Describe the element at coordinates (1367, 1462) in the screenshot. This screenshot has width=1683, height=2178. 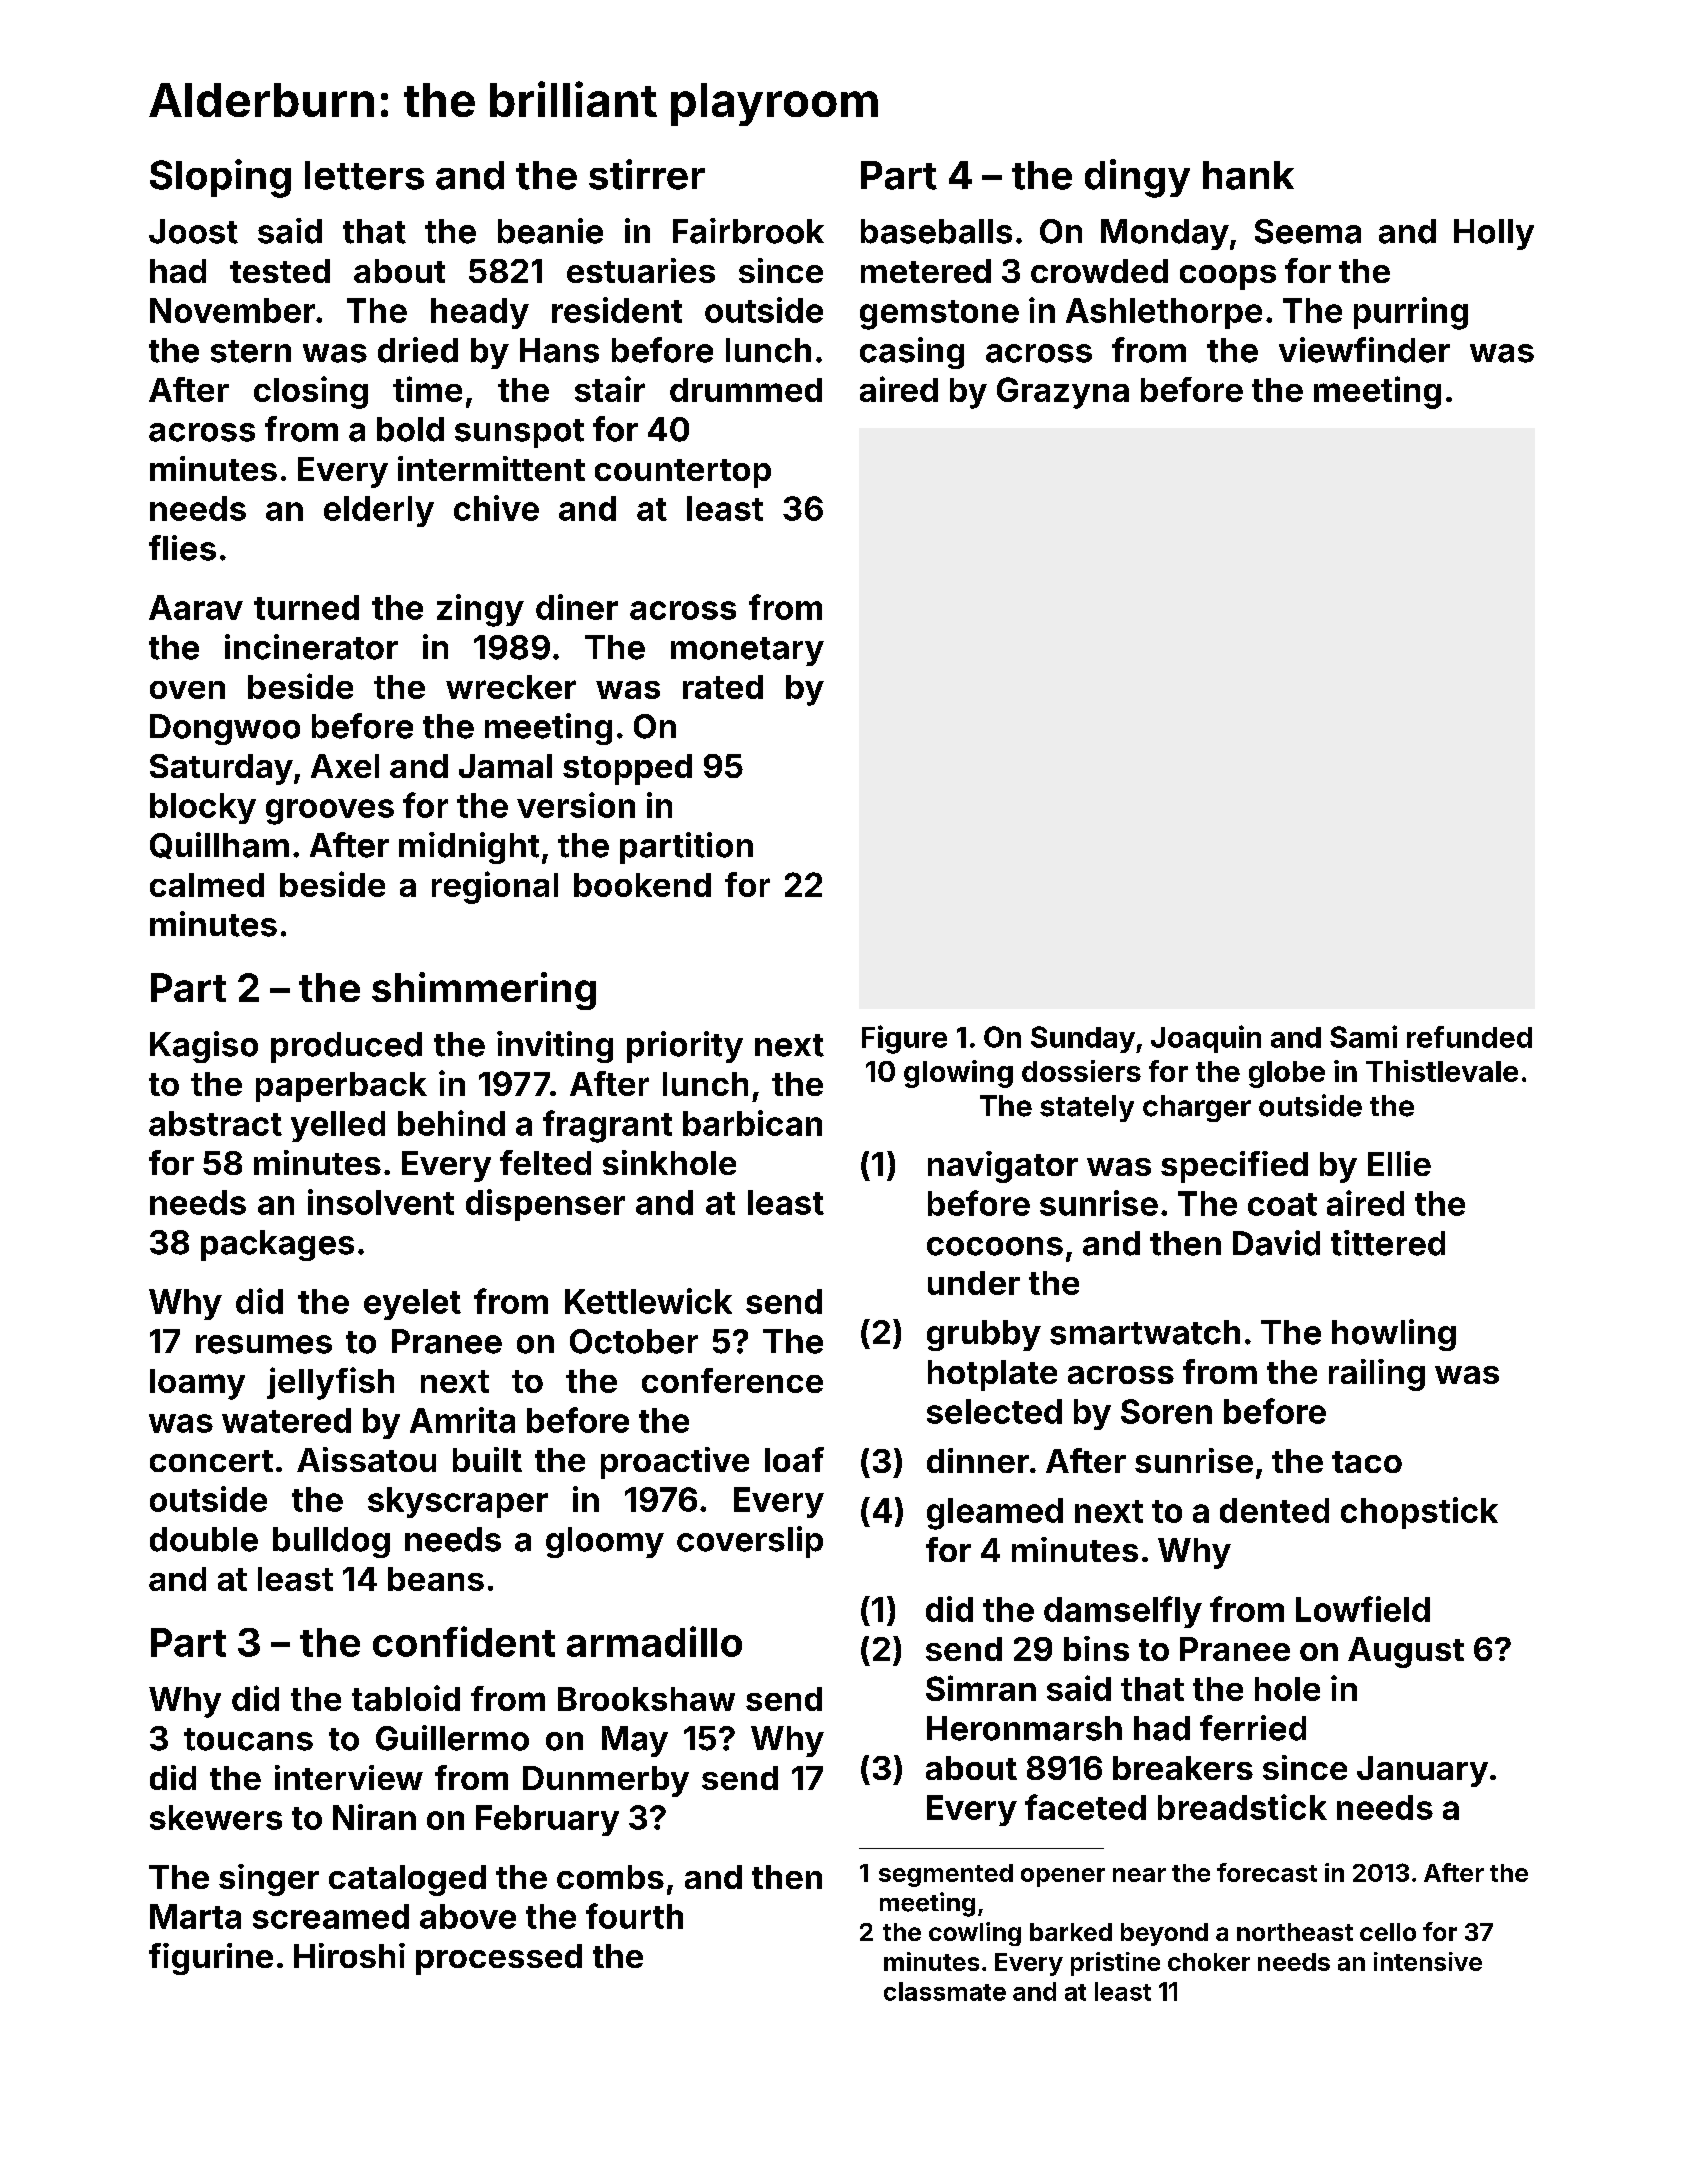
I see `taco` at that location.
